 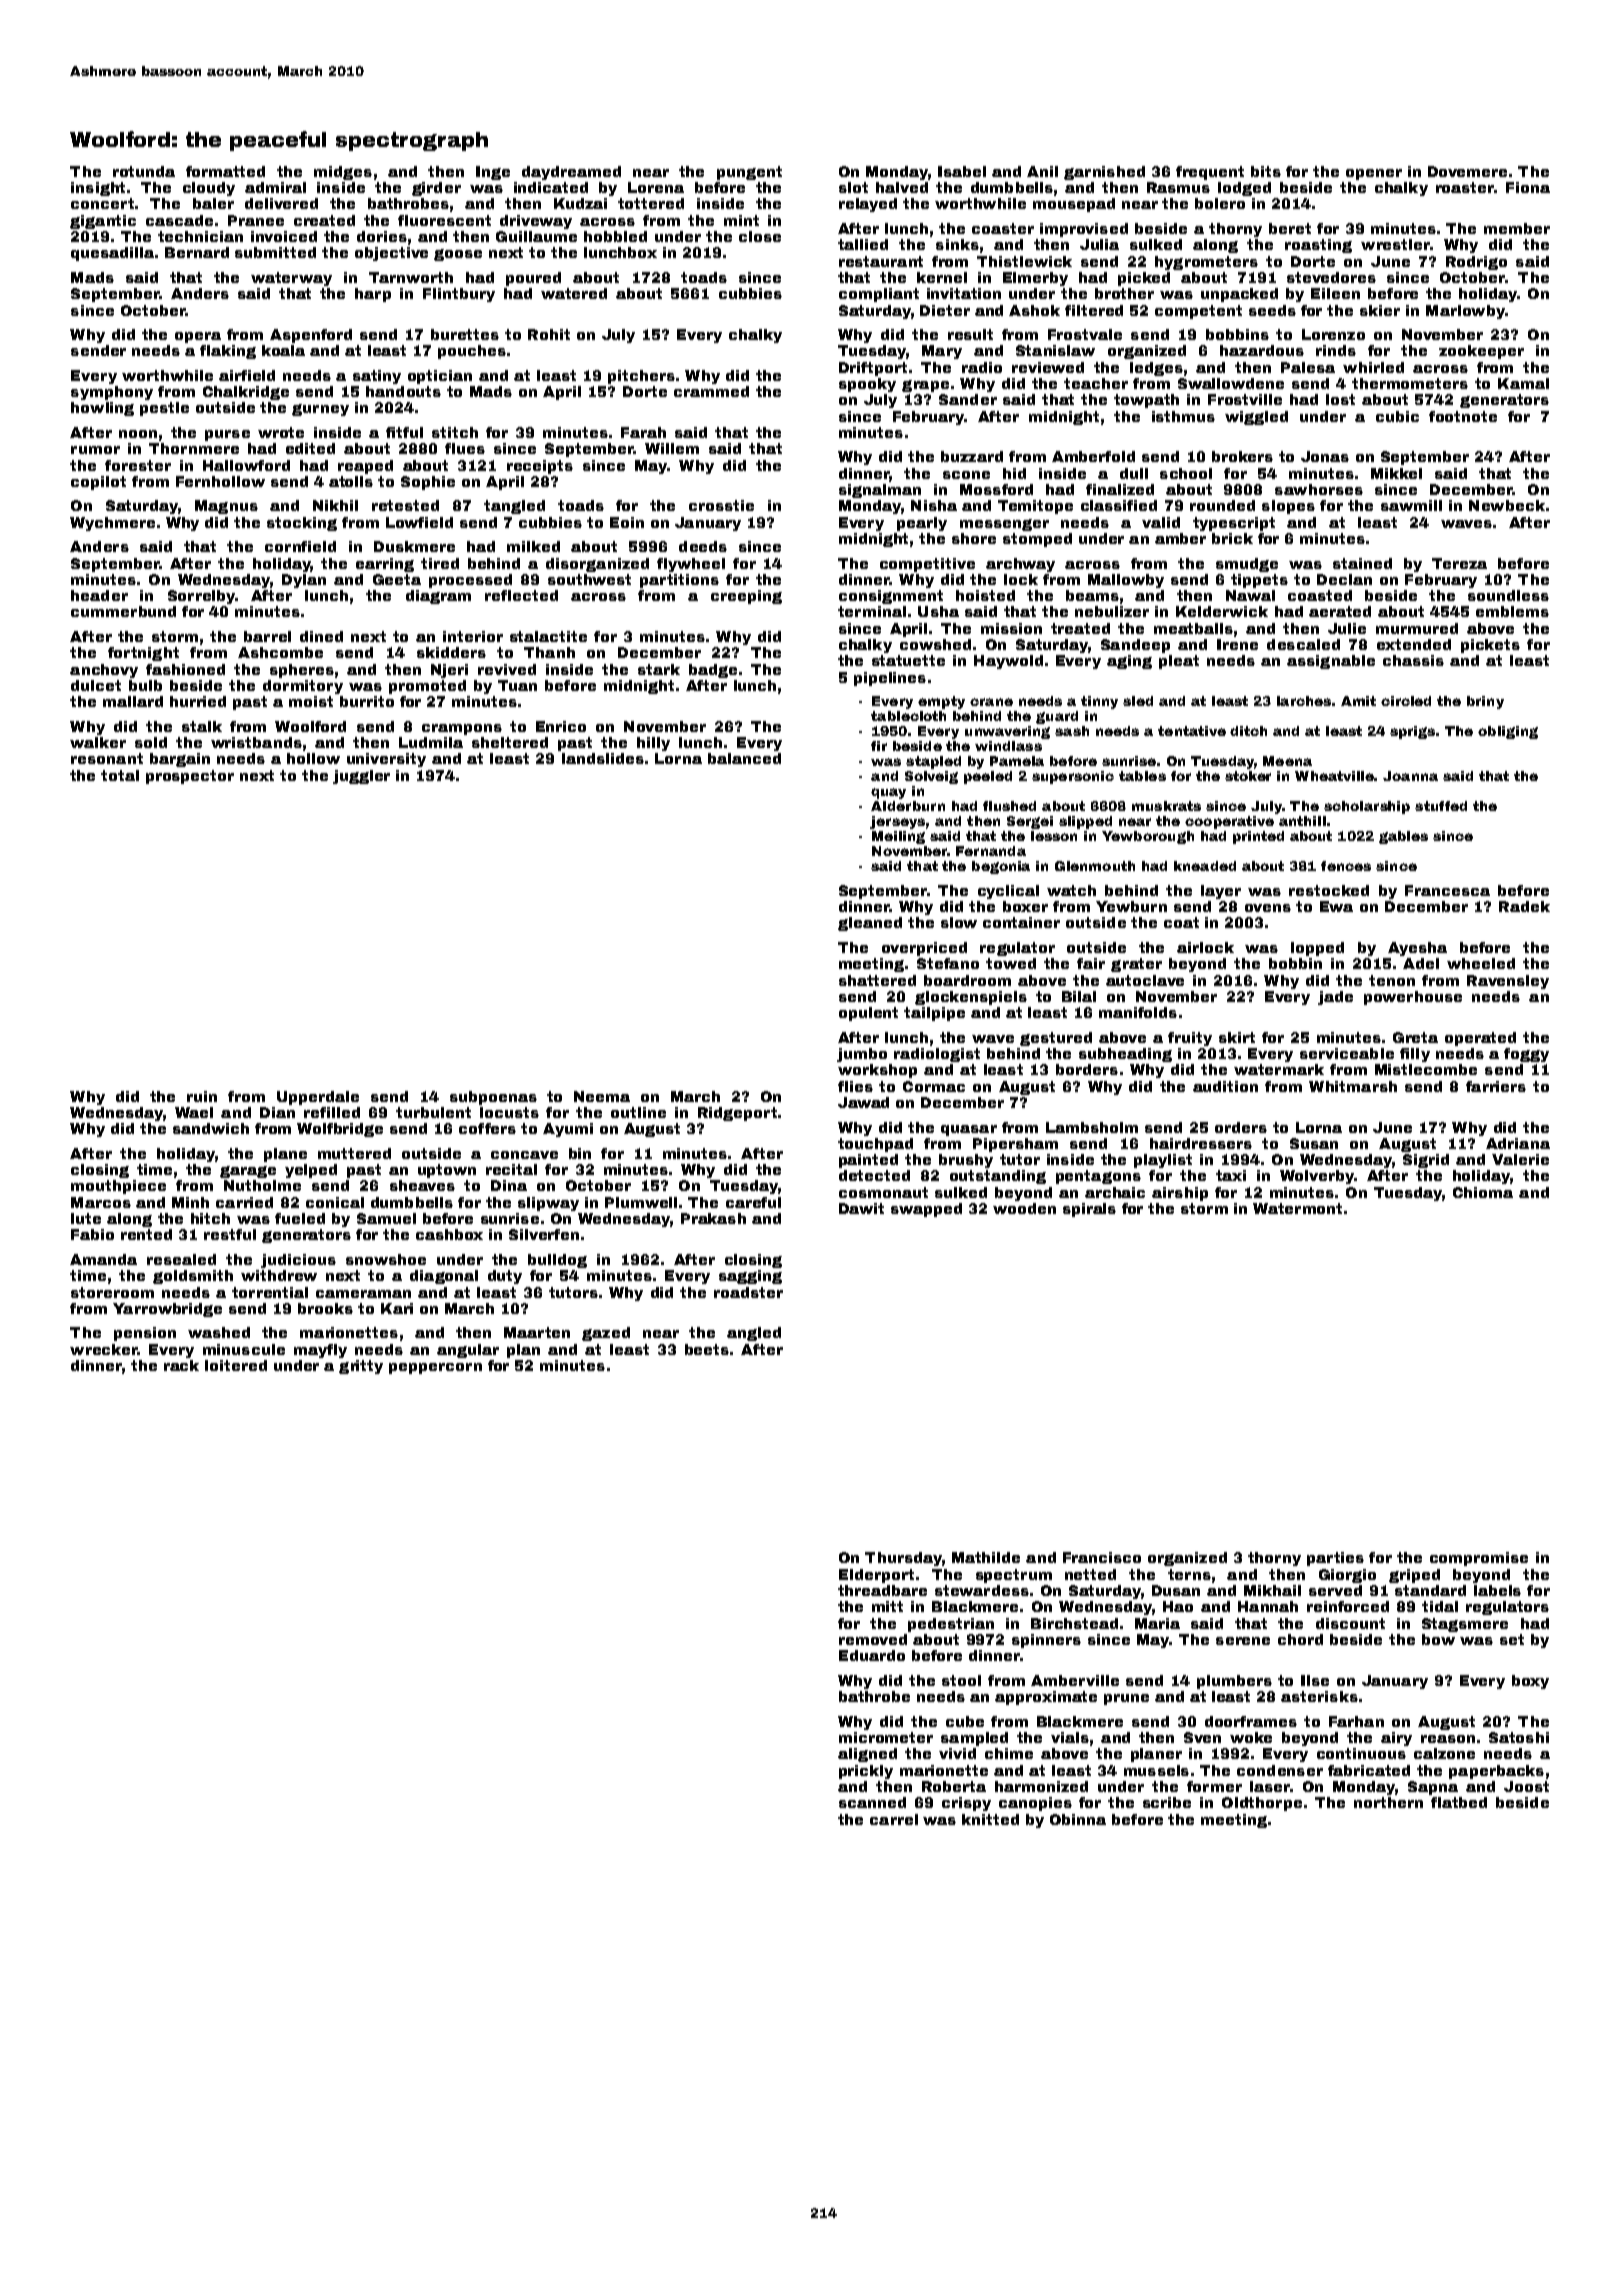 What do you see at coordinates (868, 1161) in the screenshot?
I see `painted` at bounding box center [868, 1161].
